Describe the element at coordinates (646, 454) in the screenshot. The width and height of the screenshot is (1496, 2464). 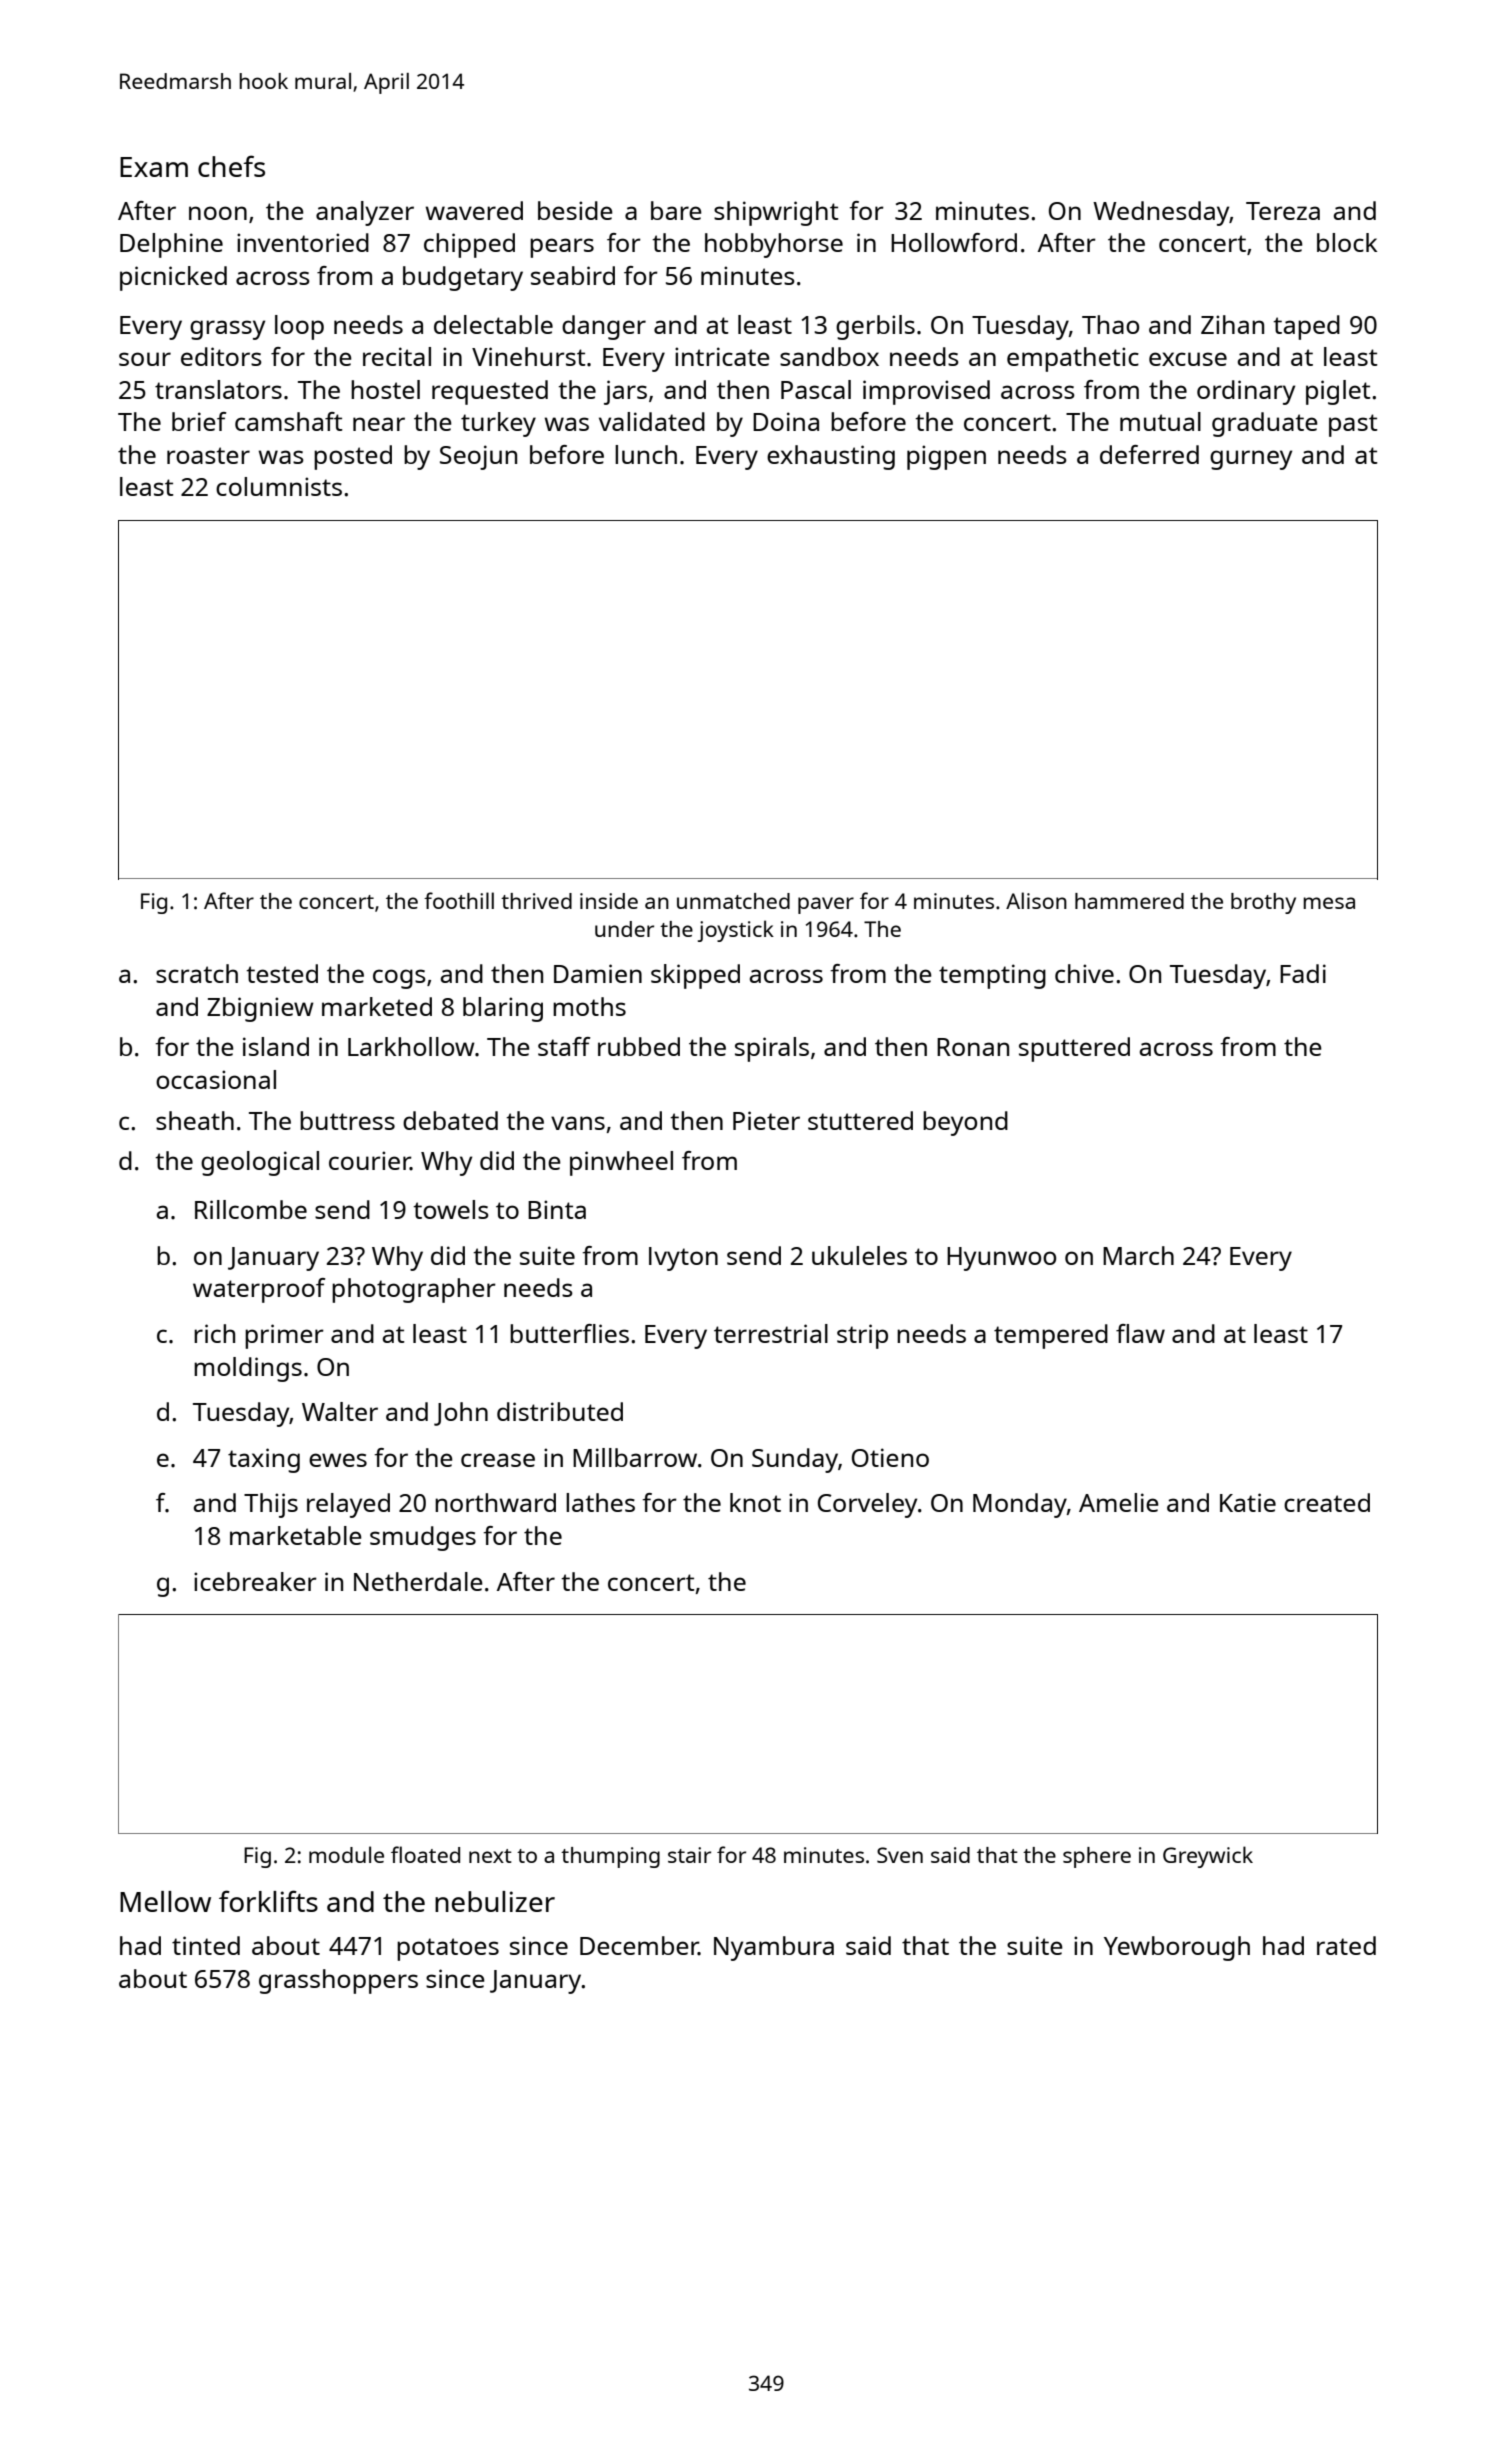
I see `lunch` at that location.
